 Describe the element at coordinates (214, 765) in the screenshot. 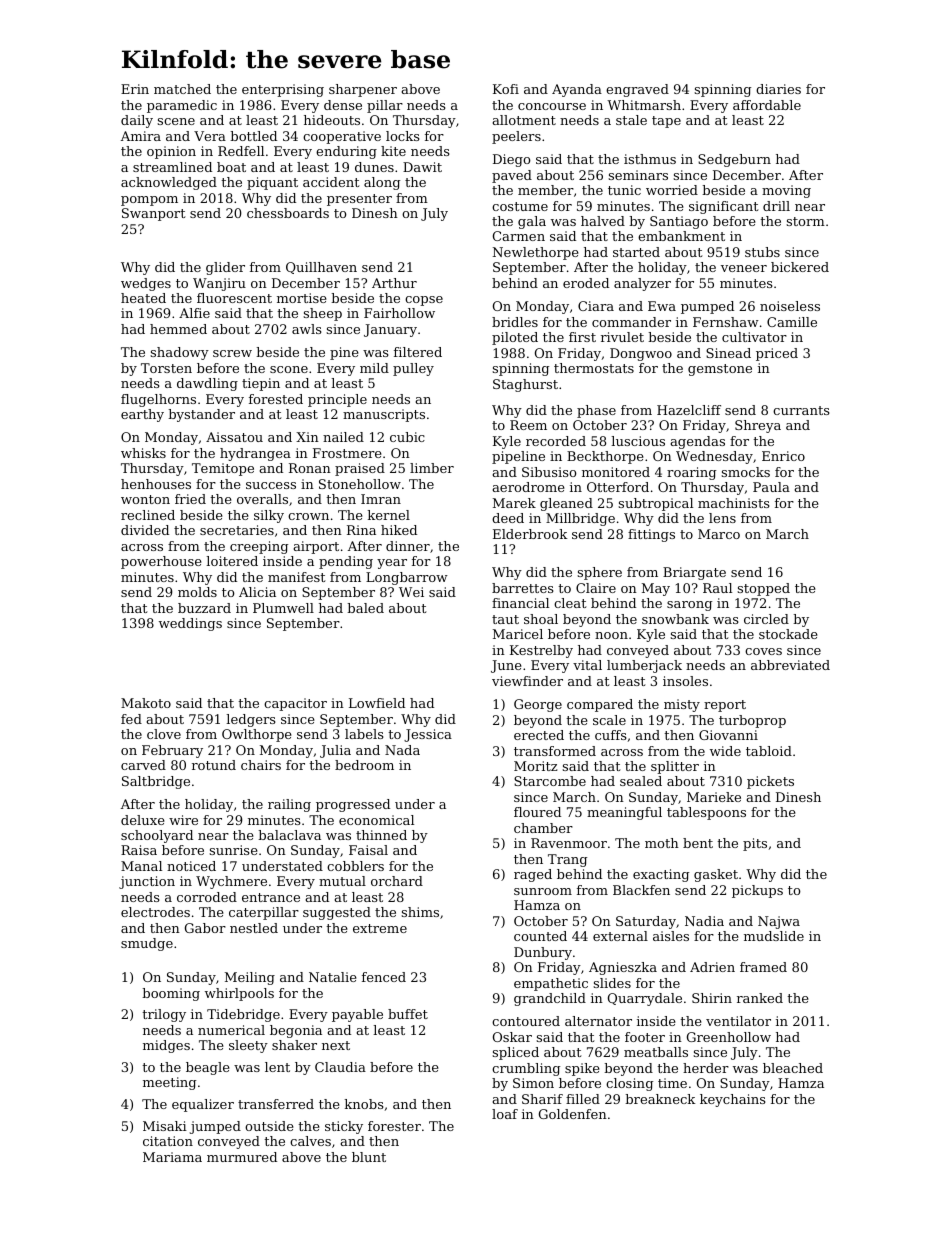

I see `rotund` at that location.
